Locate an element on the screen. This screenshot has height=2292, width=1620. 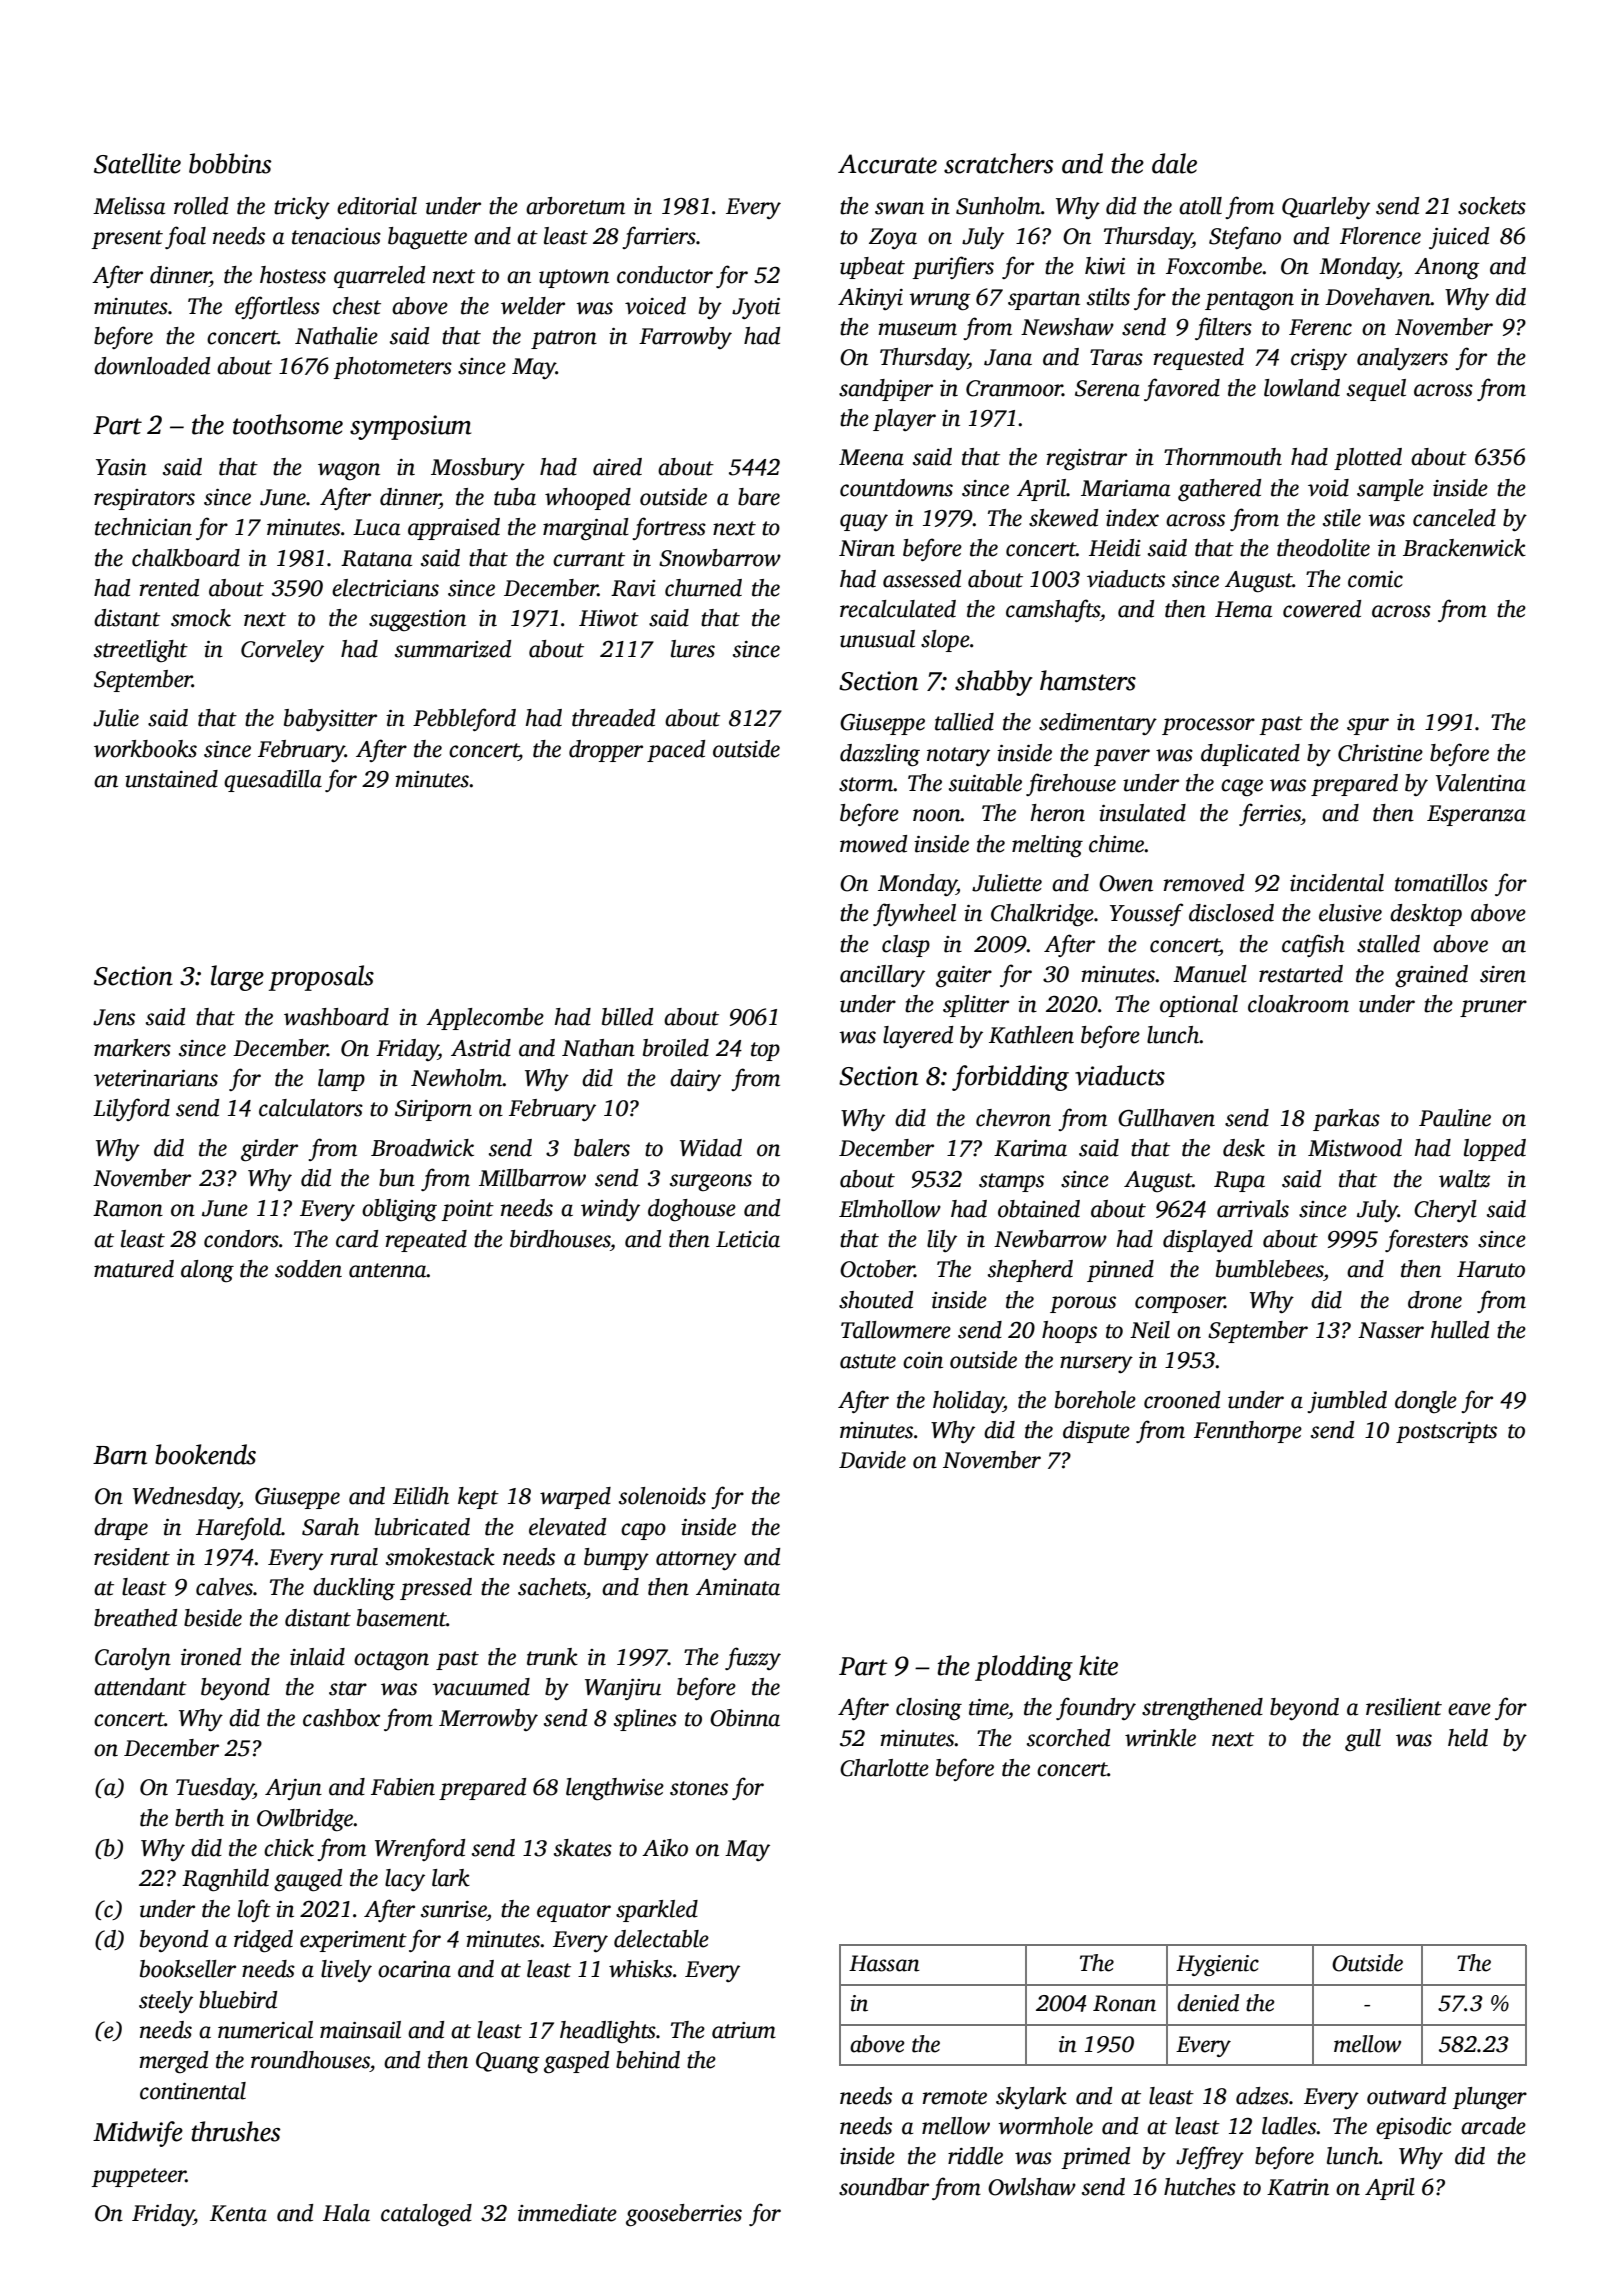
Pebbleford is located at coordinates (464, 719).
